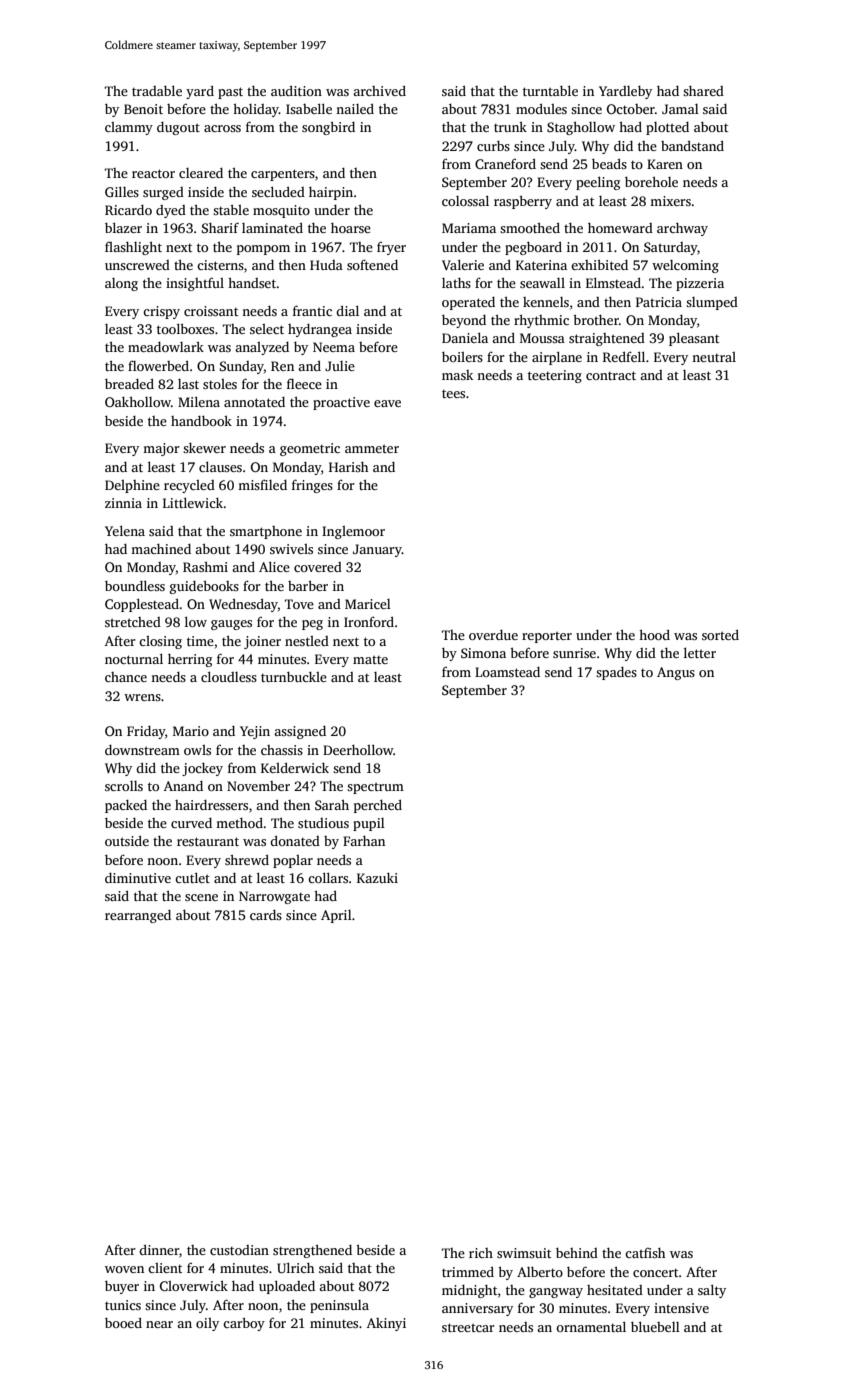  Describe the element at coordinates (616, 673) in the image. I see `spades` at that location.
